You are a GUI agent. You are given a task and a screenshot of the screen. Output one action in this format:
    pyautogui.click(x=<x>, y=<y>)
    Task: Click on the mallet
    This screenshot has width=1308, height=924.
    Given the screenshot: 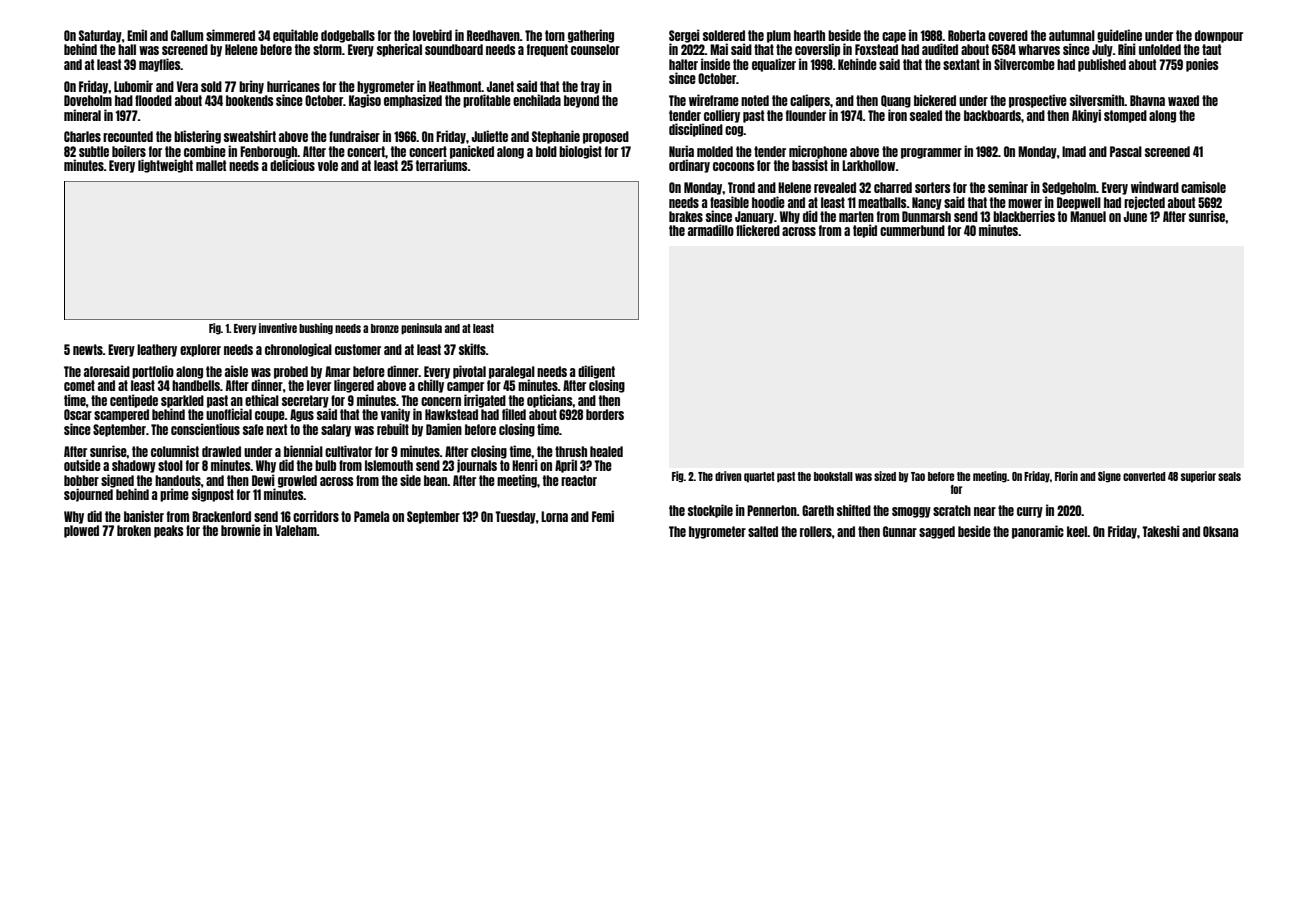 What is the action you would take?
    pyautogui.click(x=211, y=165)
